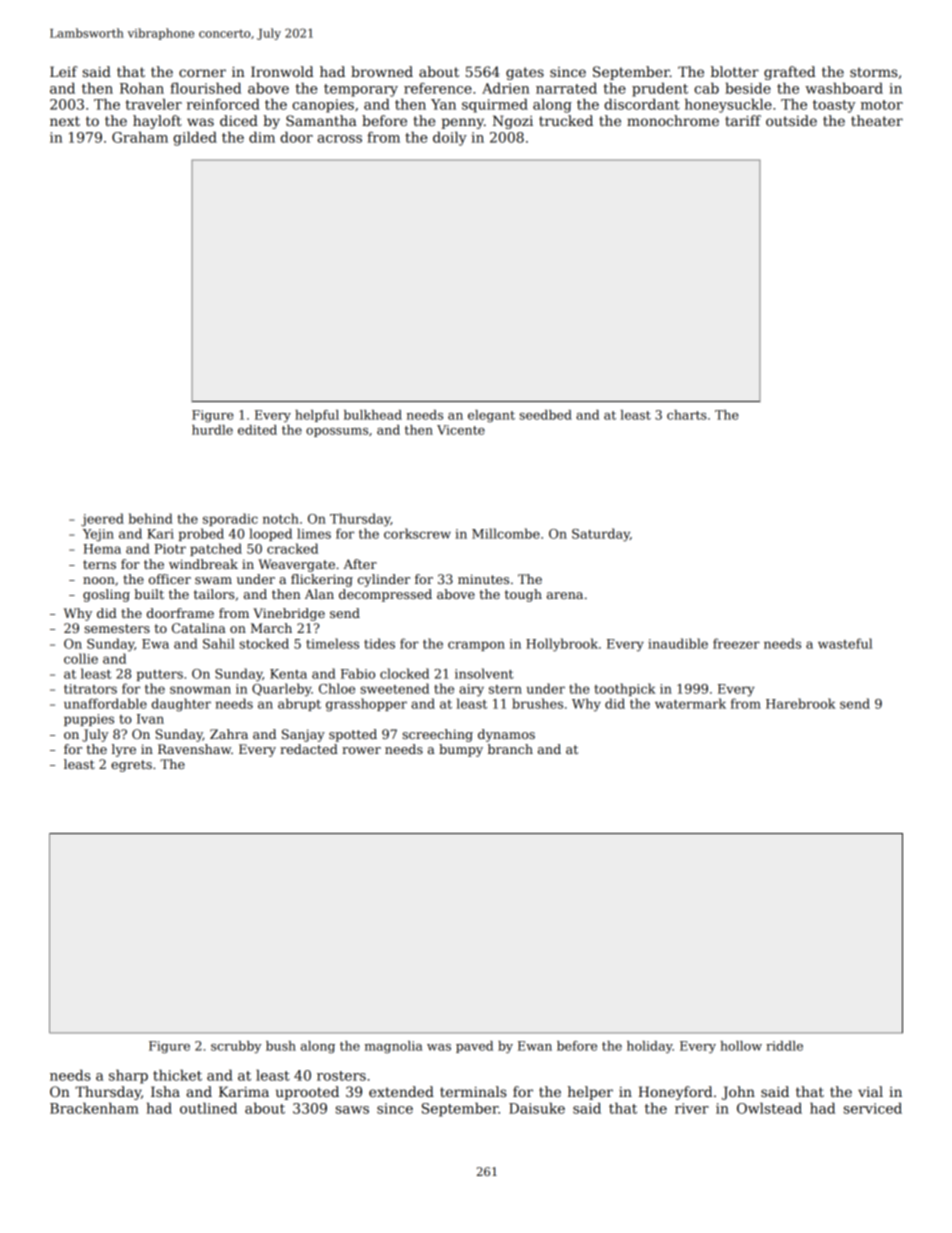  What do you see at coordinates (877, 120) in the image?
I see `theater` at bounding box center [877, 120].
